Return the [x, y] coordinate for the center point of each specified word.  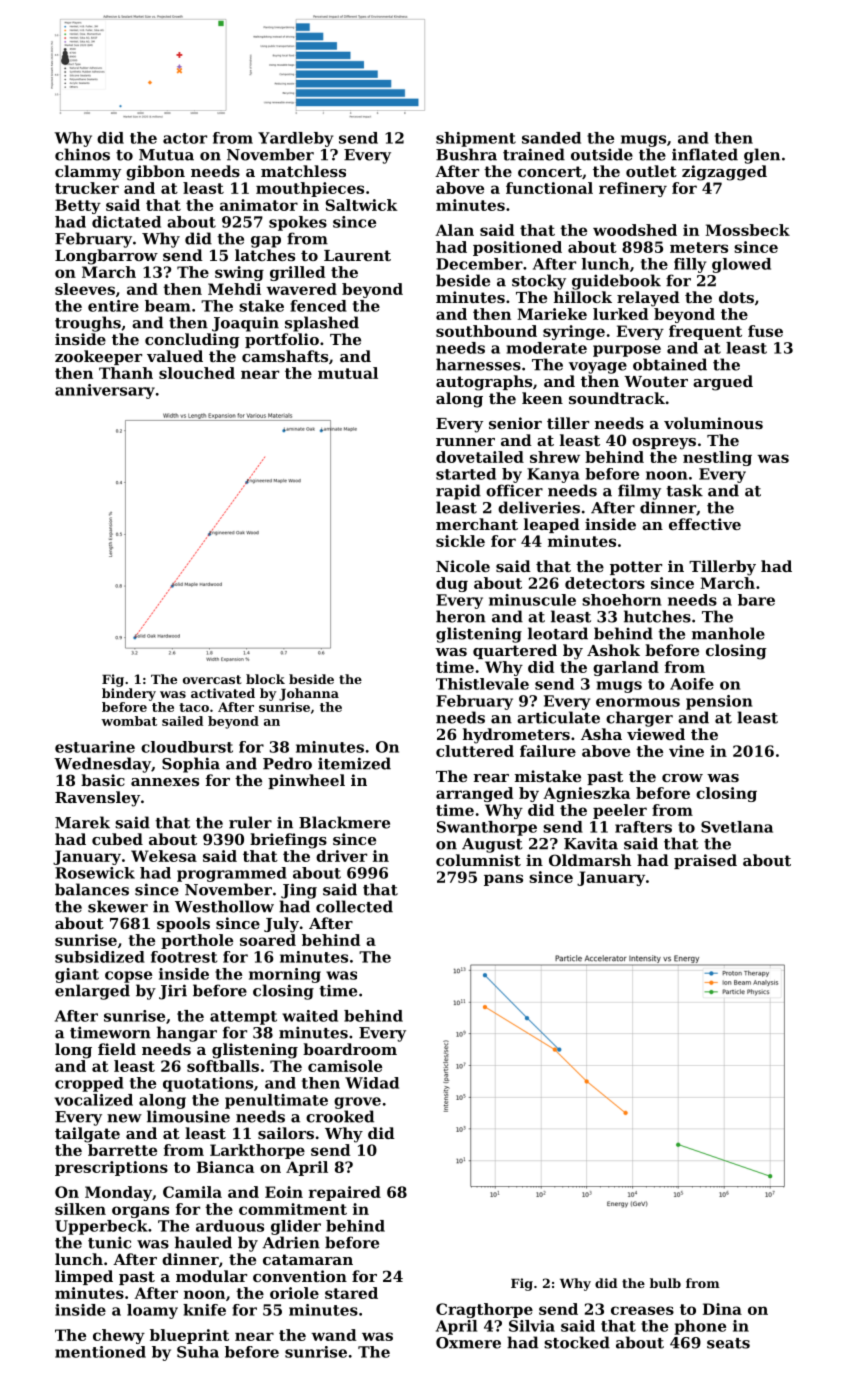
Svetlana [737, 827]
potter [636, 568]
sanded [551, 138]
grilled [297, 273]
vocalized [94, 1100]
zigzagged [724, 173]
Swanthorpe [487, 828]
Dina [722, 1309]
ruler [250, 822]
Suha [198, 1352]
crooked [340, 1116]
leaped [552, 525]
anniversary [105, 391]
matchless [303, 171]
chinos [82, 154]
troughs [88, 324]
